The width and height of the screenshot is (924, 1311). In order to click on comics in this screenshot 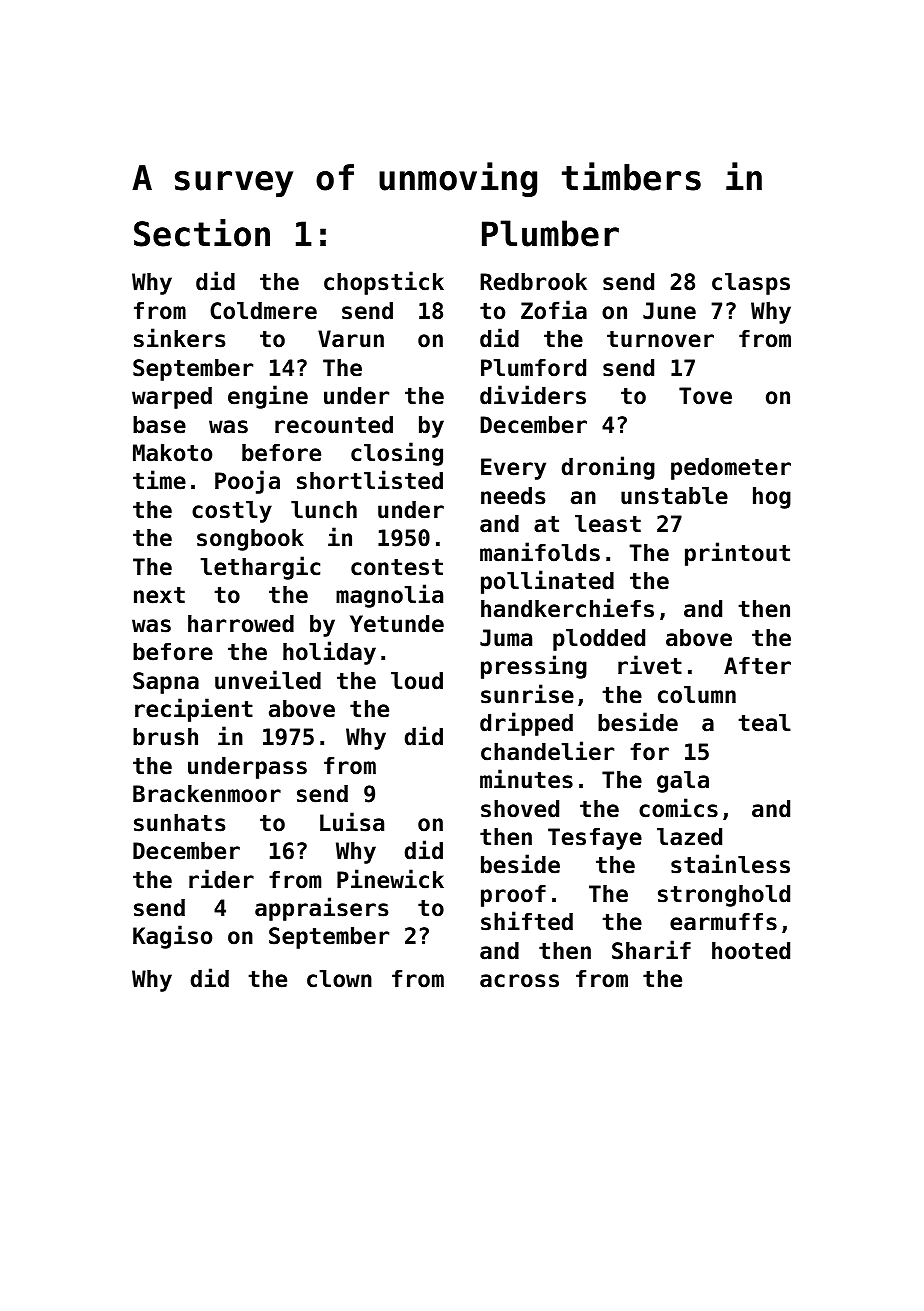, I will do `click(678, 808)`.
